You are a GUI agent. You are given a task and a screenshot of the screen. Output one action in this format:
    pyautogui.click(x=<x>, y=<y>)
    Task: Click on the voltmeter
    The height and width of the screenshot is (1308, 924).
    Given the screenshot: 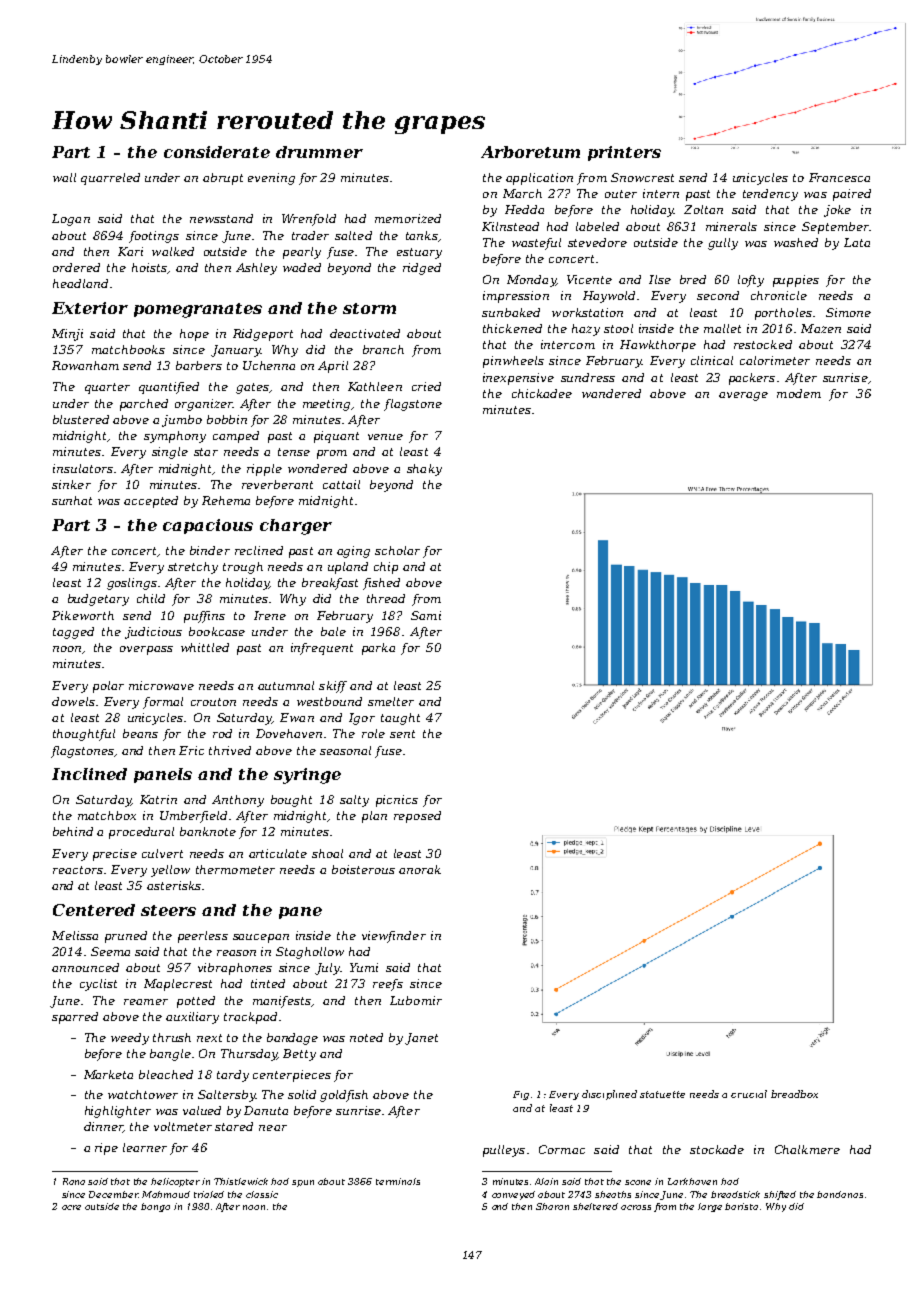 What is the action you would take?
    pyautogui.click(x=183, y=1126)
